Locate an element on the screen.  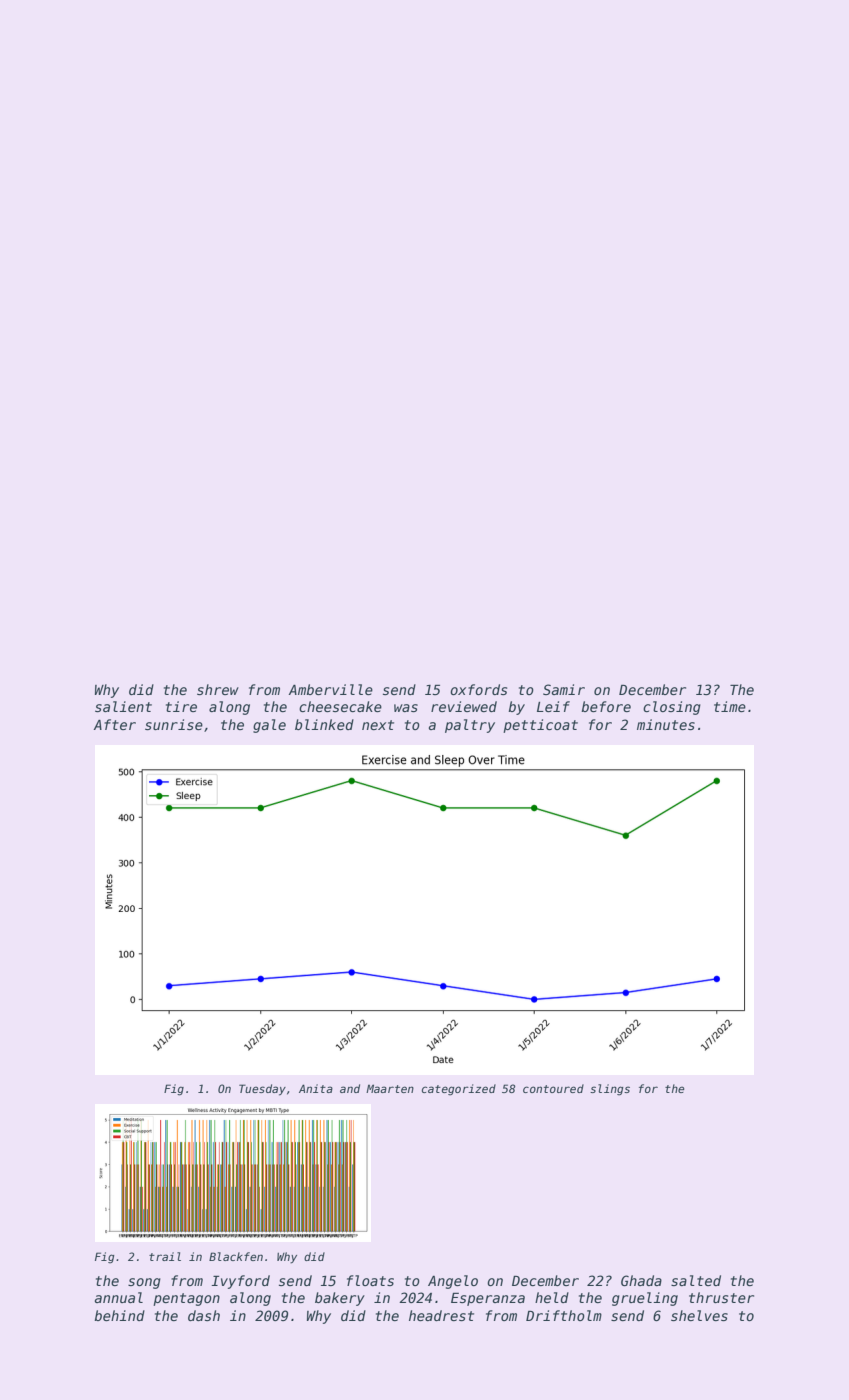
Anita is located at coordinates (316, 1088).
